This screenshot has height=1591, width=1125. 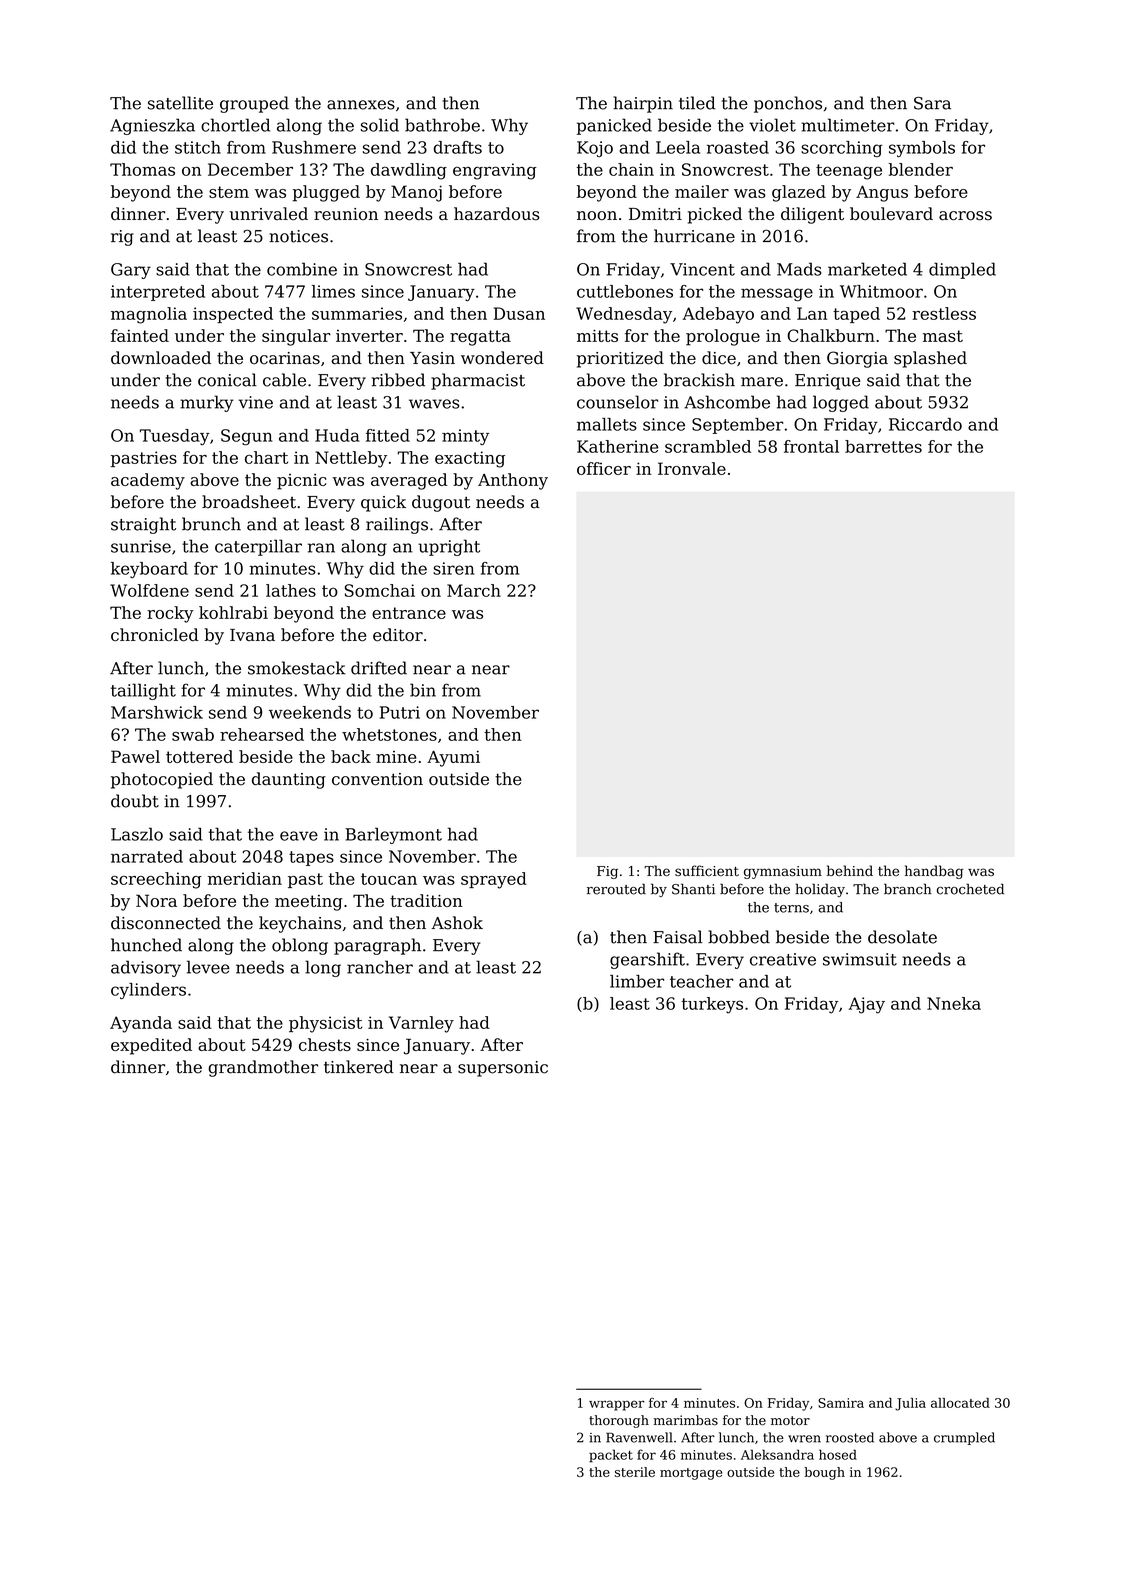 I want to click on mast, so click(x=943, y=336).
